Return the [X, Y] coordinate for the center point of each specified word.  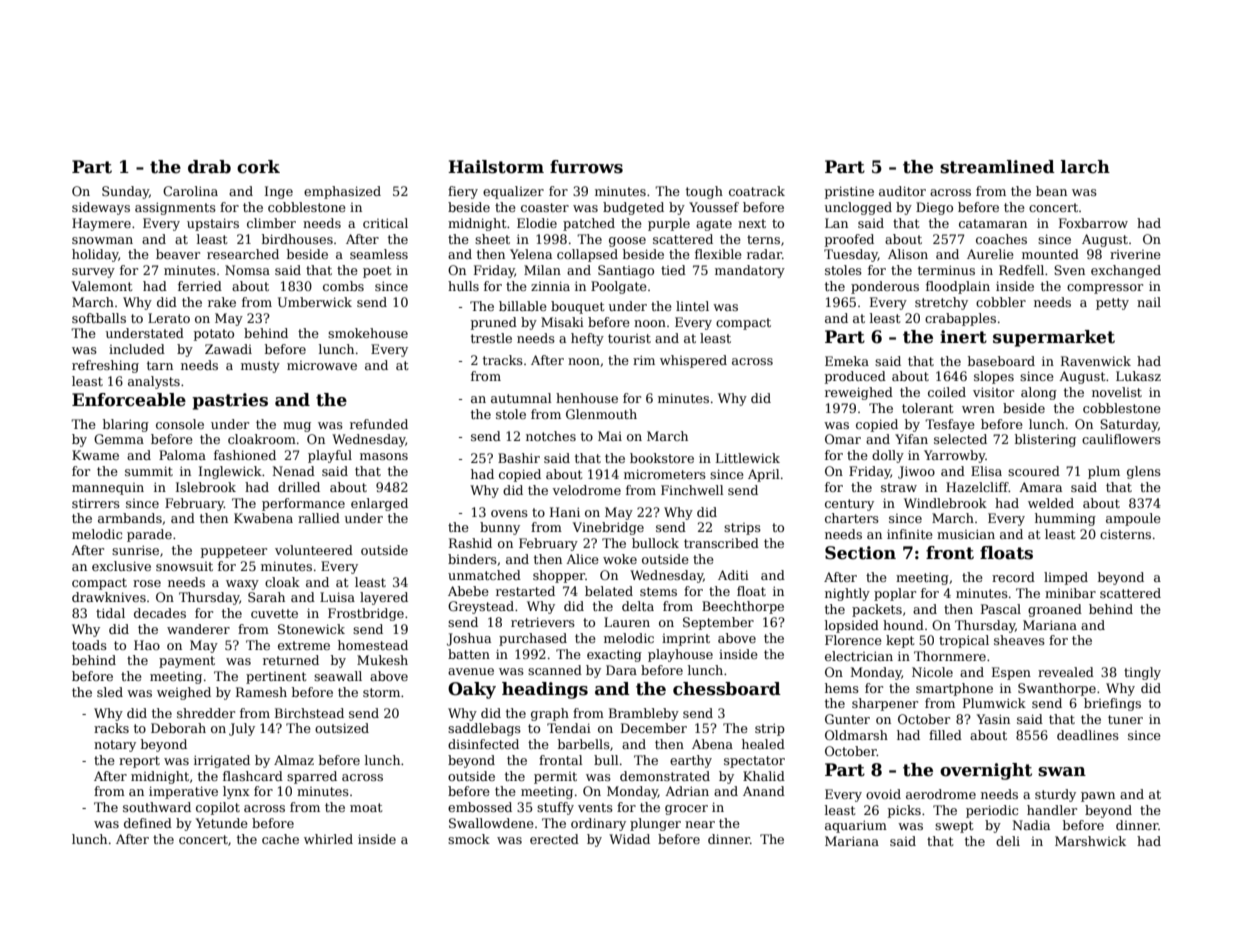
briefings [1112, 704]
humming [1065, 519]
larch [1085, 167]
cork [258, 167]
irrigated [222, 761]
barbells [584, 744]
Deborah [178, 728]
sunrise [135, 550]
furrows [586, 167]
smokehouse [368, 333]
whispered [693, 361]
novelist [1117, 392]
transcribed [721, 543]
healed [763, 744]
